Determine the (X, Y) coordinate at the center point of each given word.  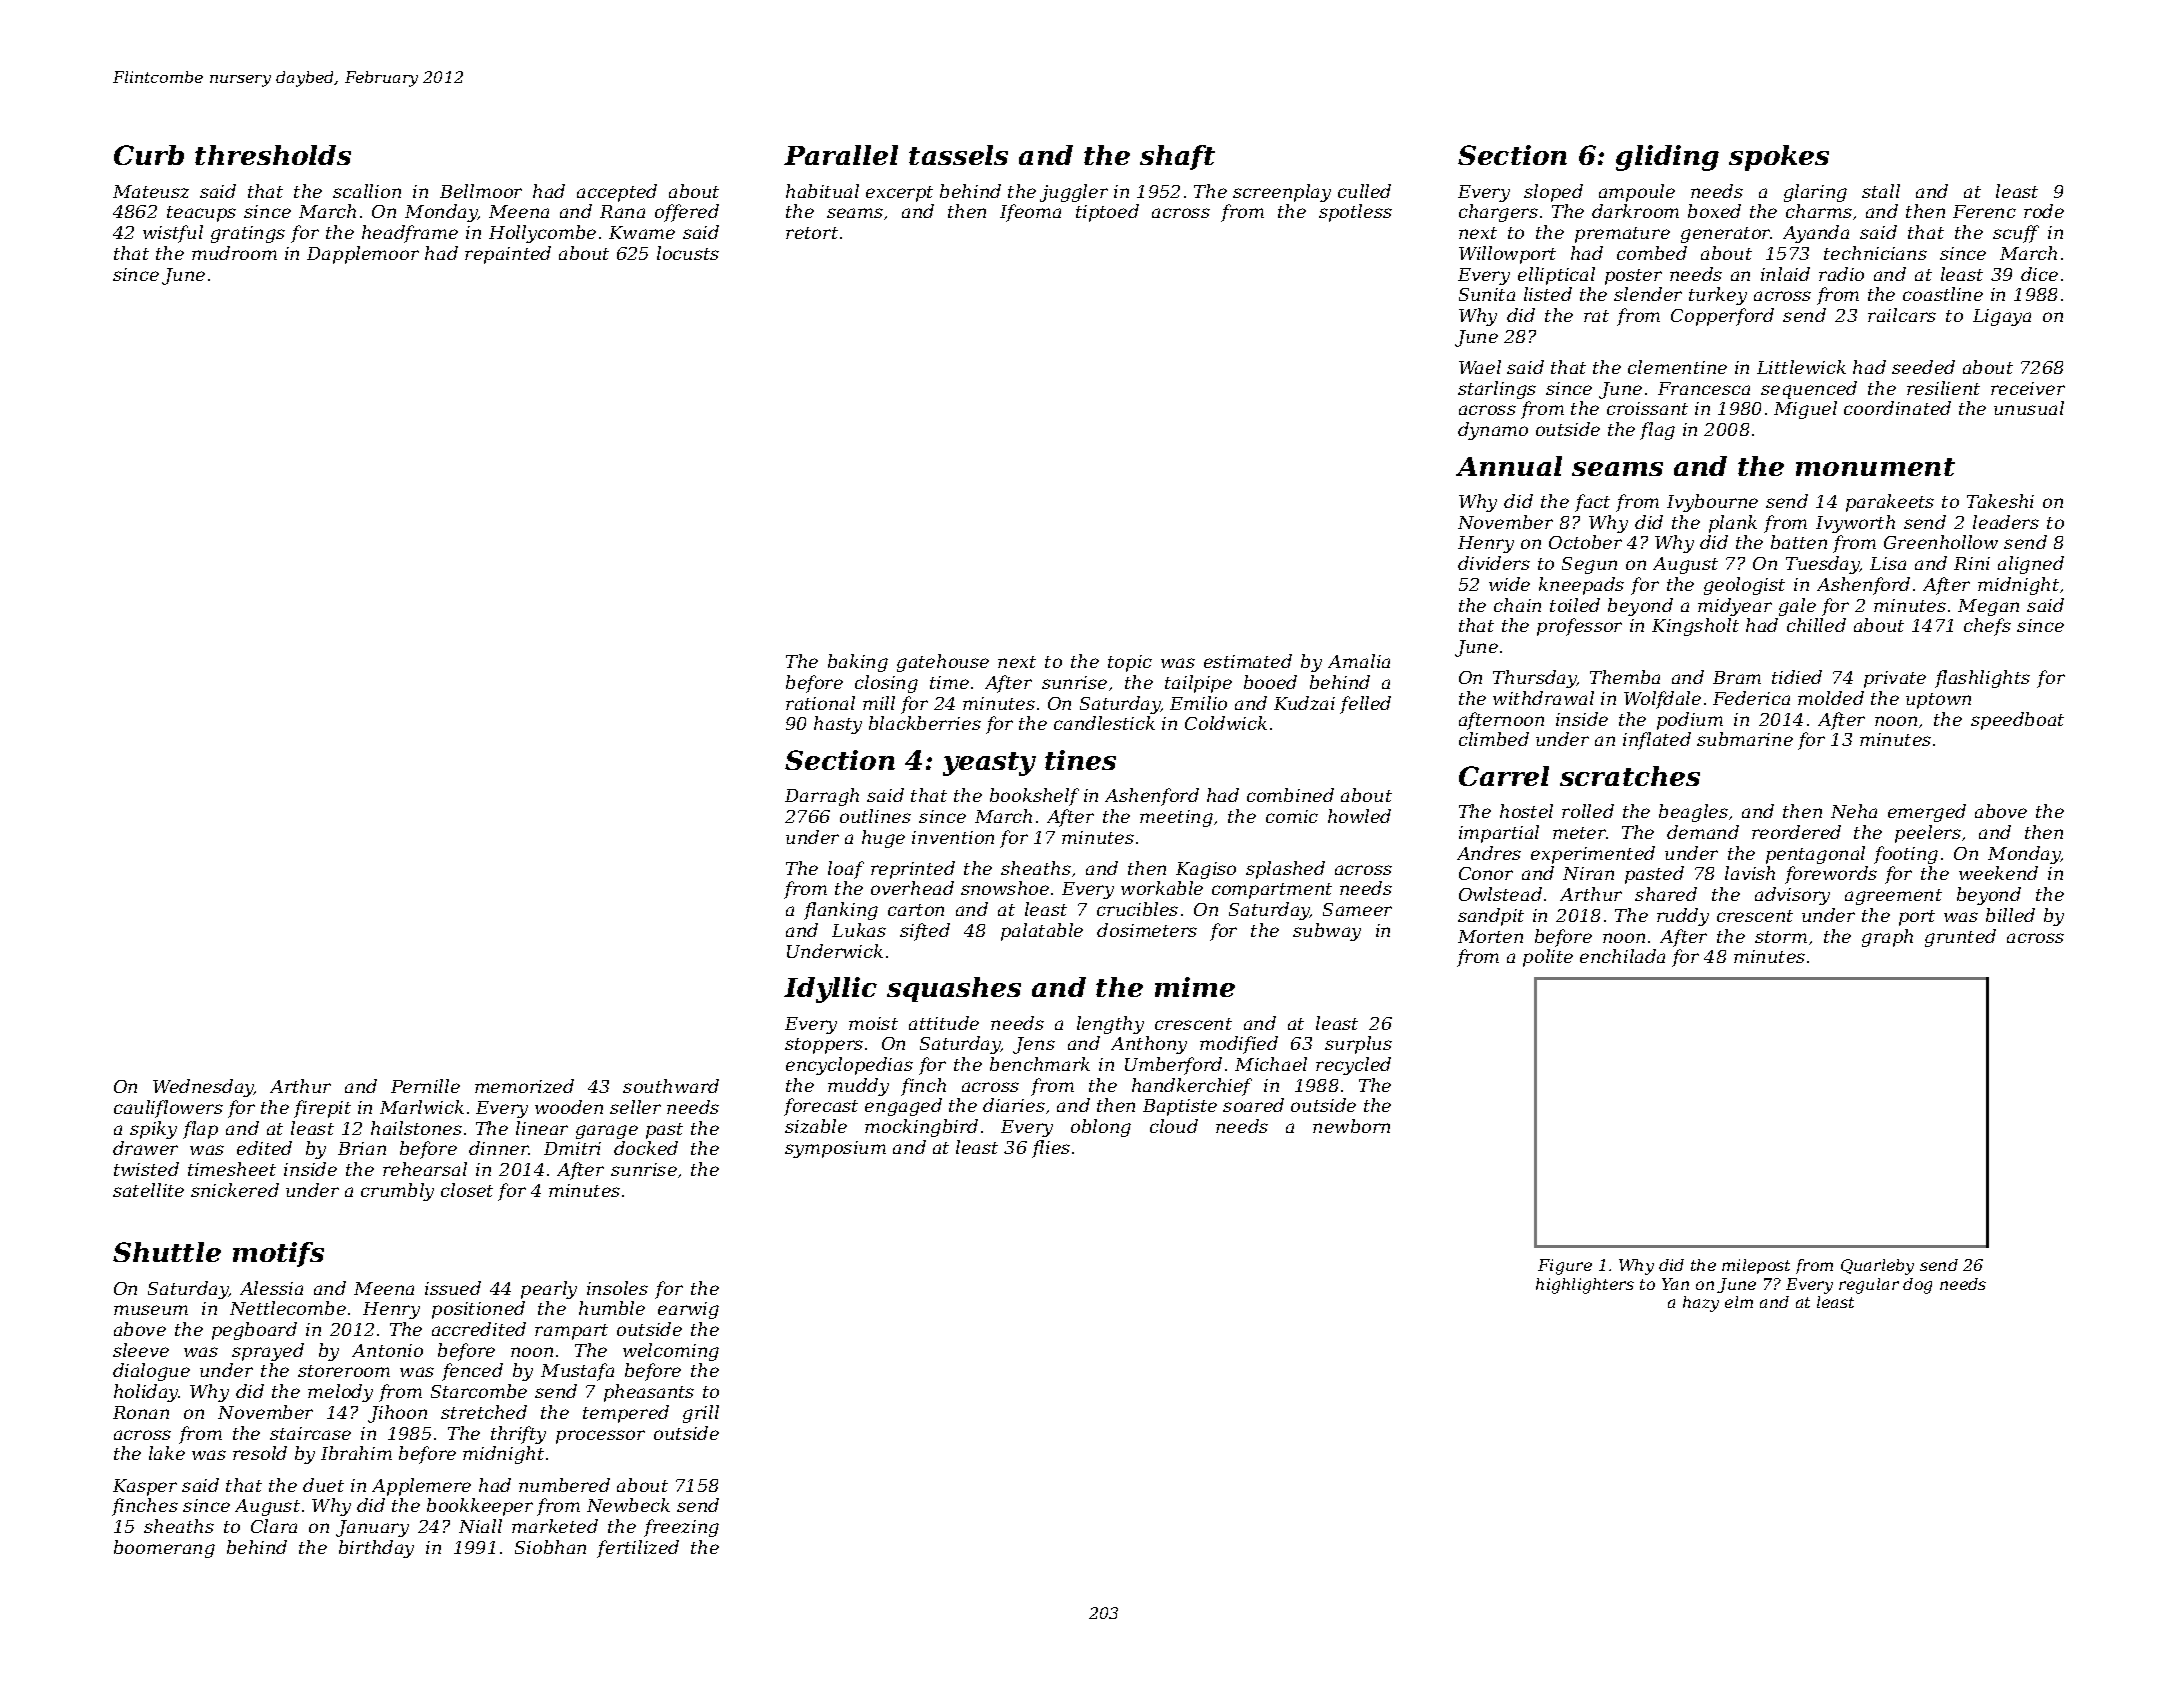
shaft (1177, 157)
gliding (1667, 158)
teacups (201, 214)
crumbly (397, 1192)
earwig (688, 1310)
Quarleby (1877, 1267)
